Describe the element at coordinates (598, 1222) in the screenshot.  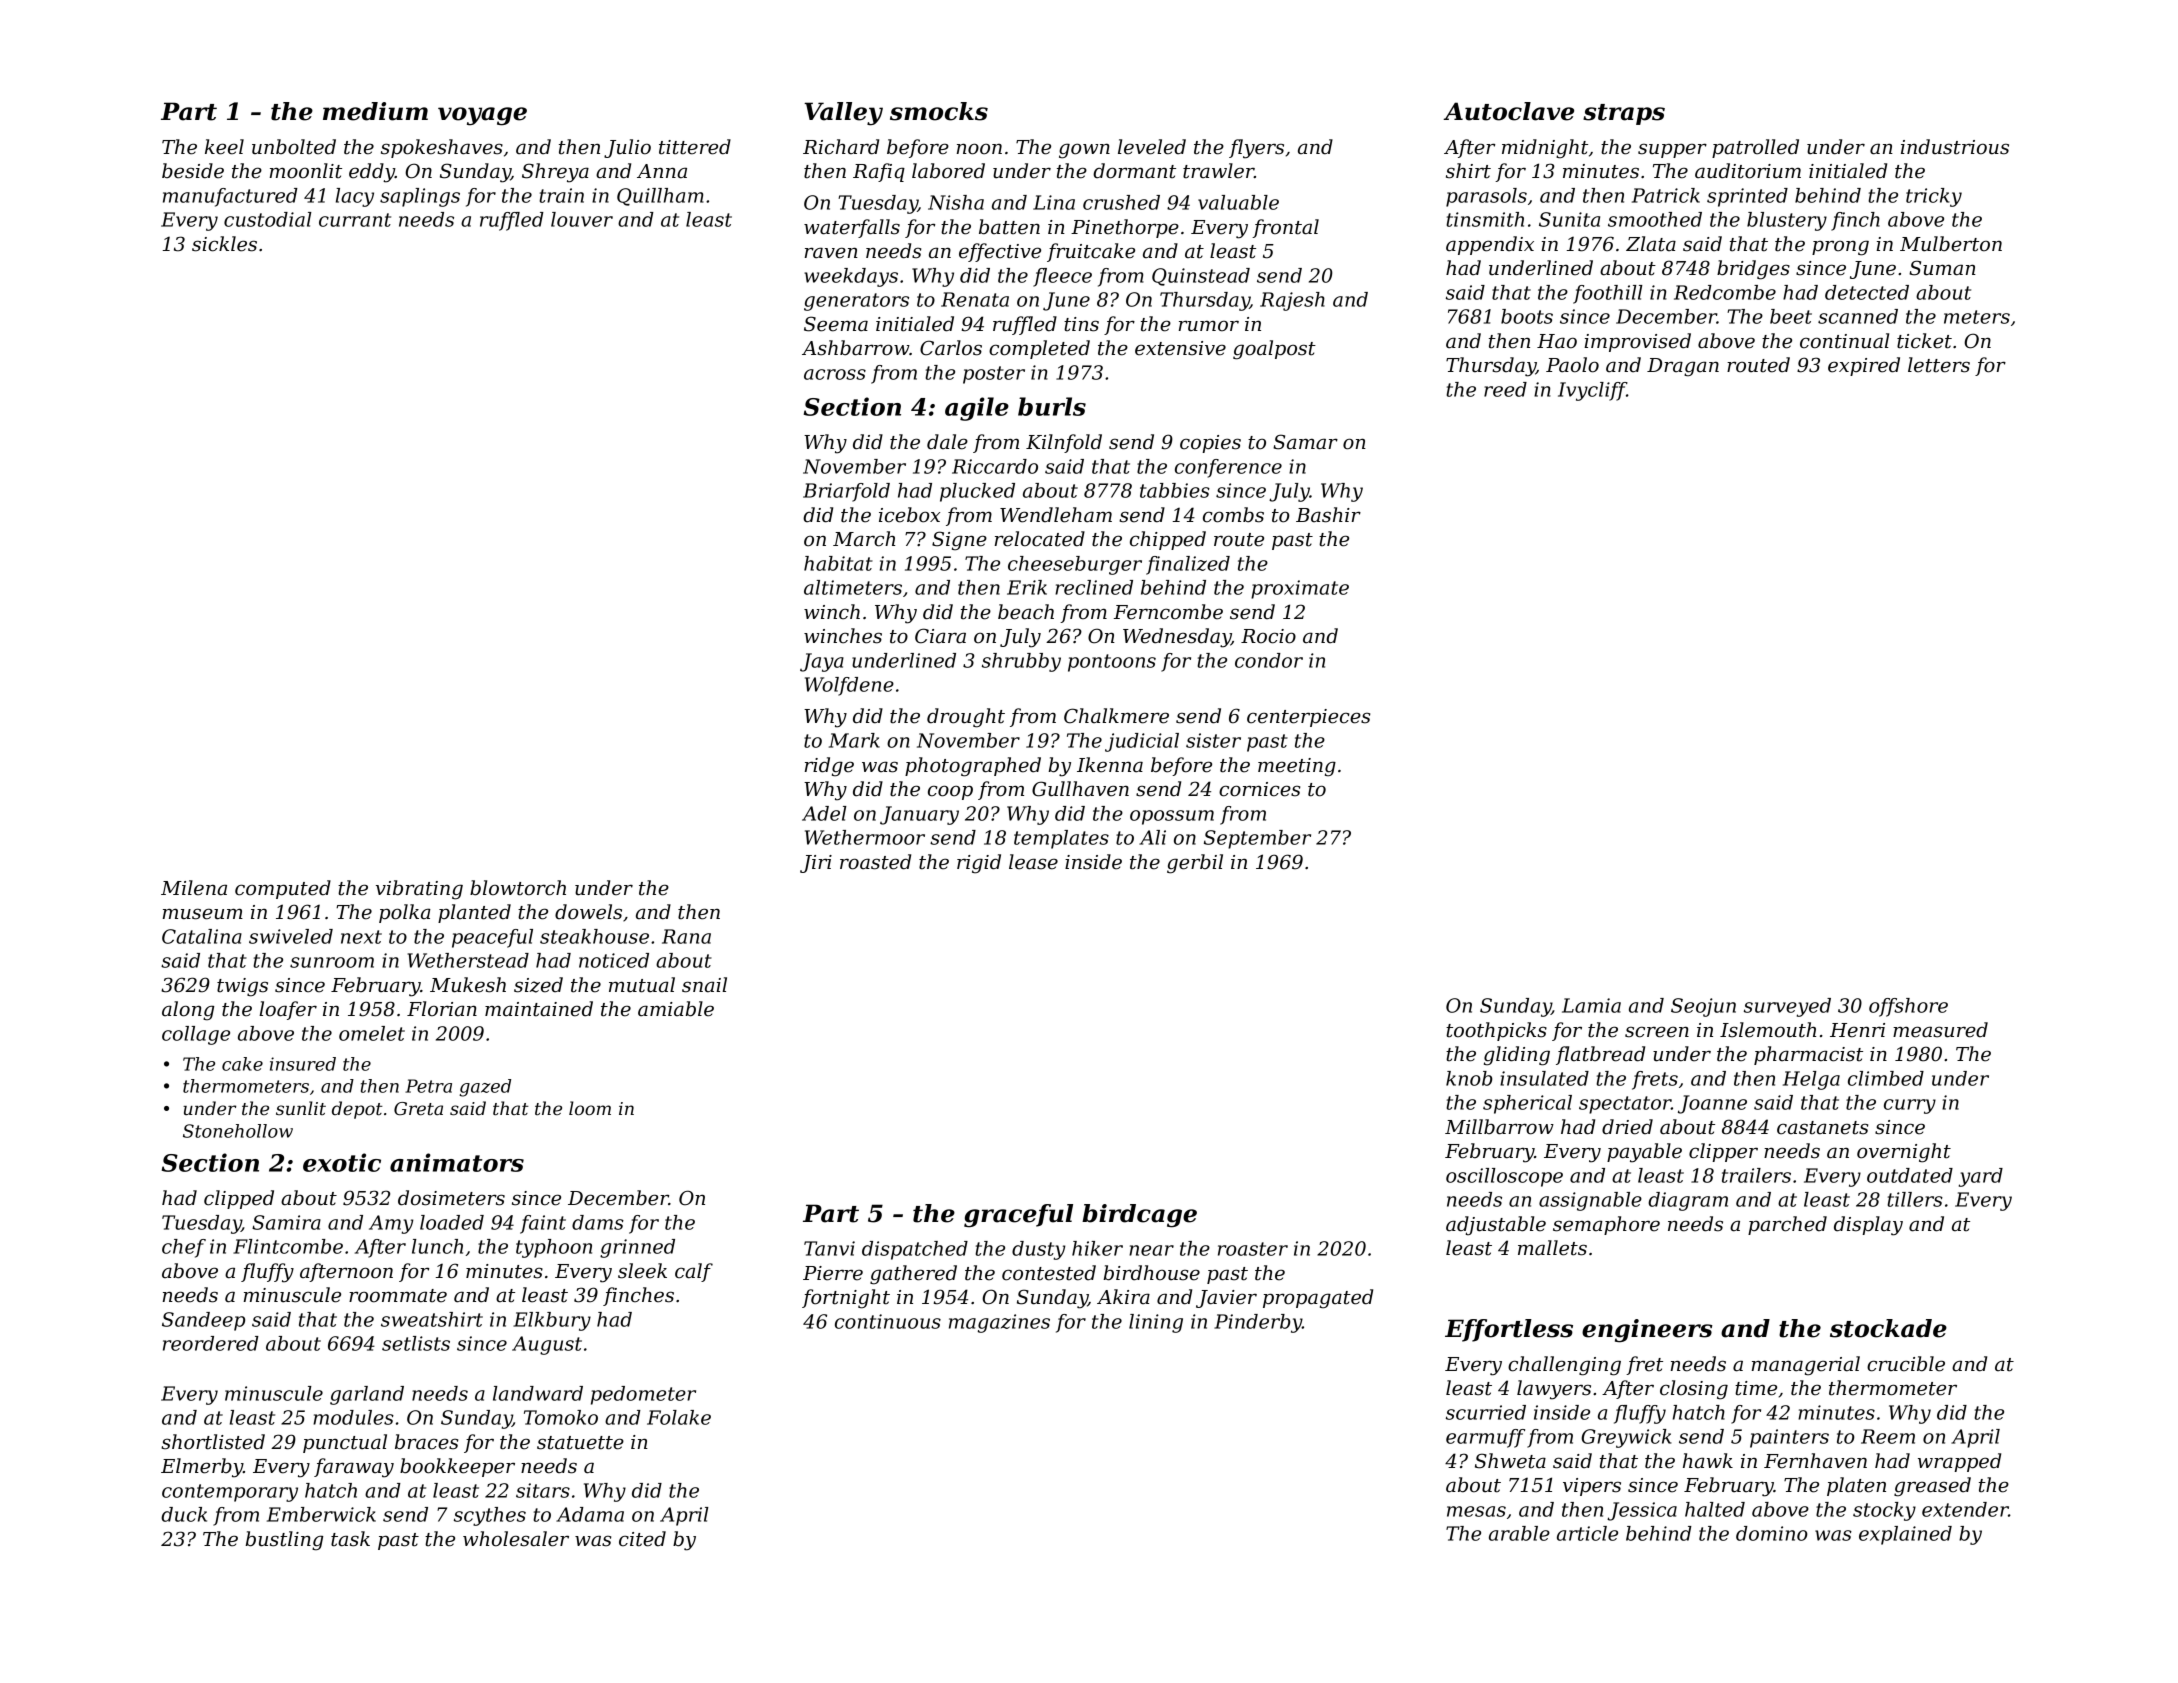
I see `dams` at that location.
